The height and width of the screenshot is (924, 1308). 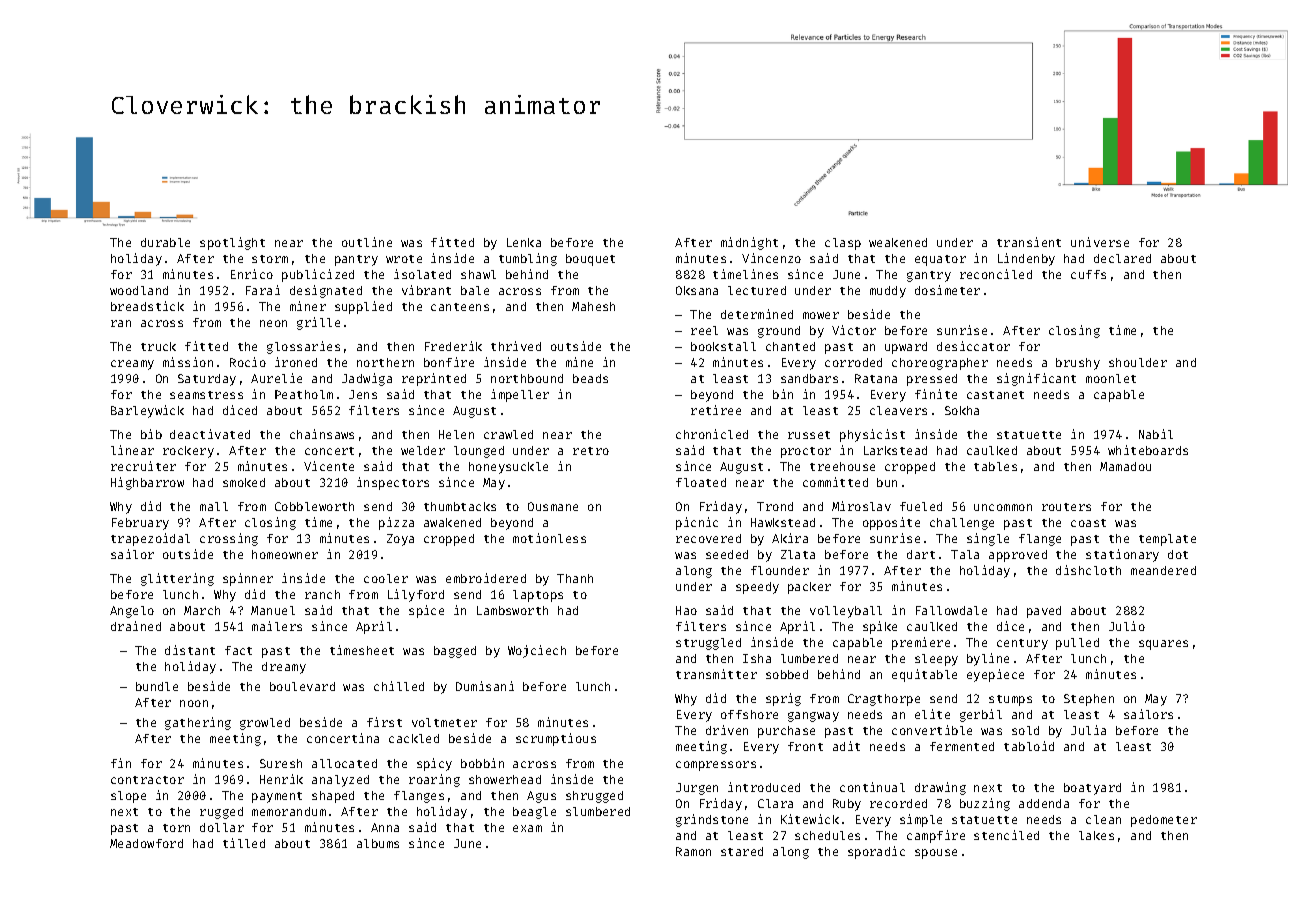 What do you see at coordinates (591, 451) in the screenshot?
I see `retro` at bounding box center [591, 451].
